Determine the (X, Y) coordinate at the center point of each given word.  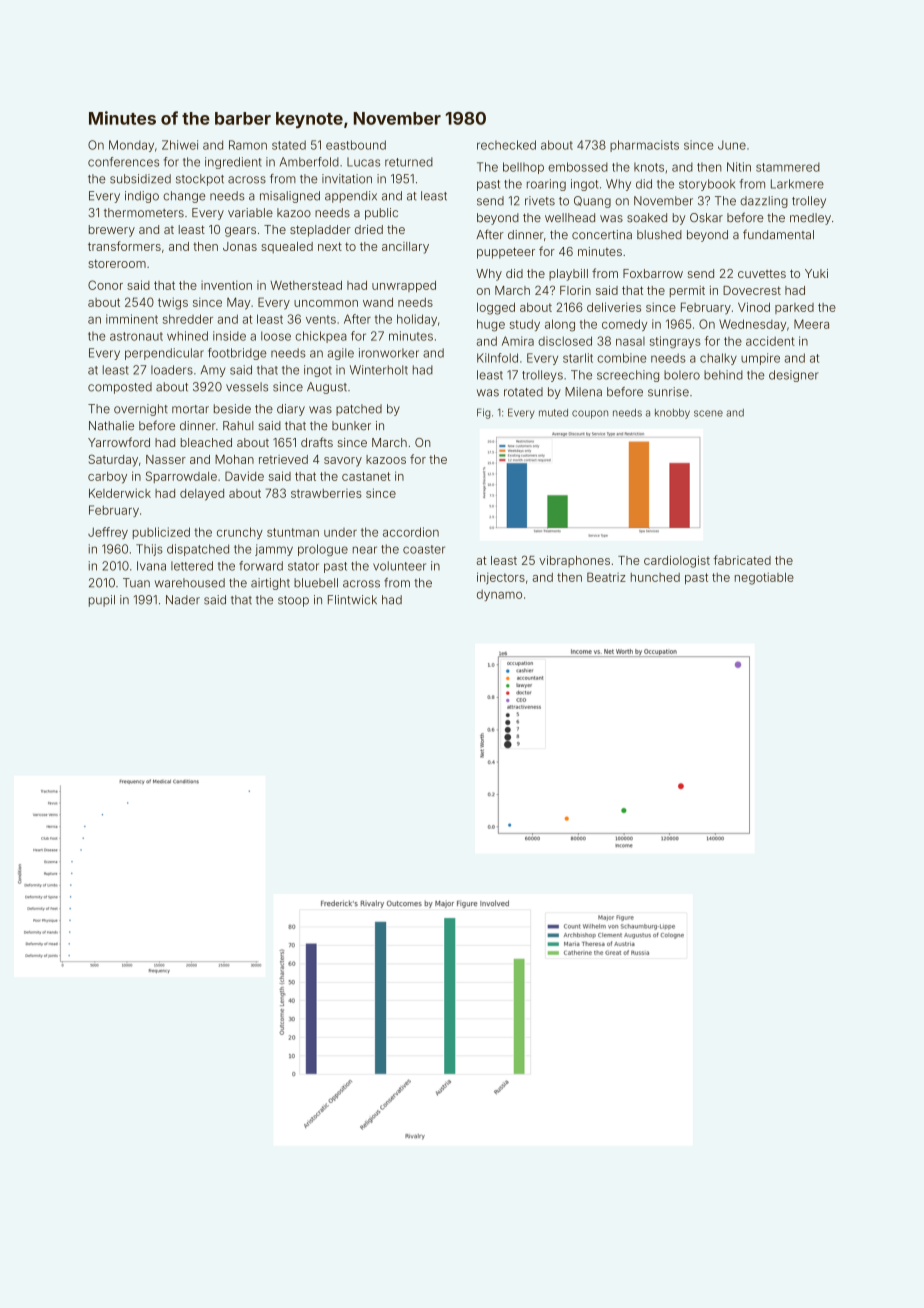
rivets (540, 201)
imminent (132, 319)
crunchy (240, 533)
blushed (659, 235)
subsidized (140, 179)
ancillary (405, 248)
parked (794, 308)
